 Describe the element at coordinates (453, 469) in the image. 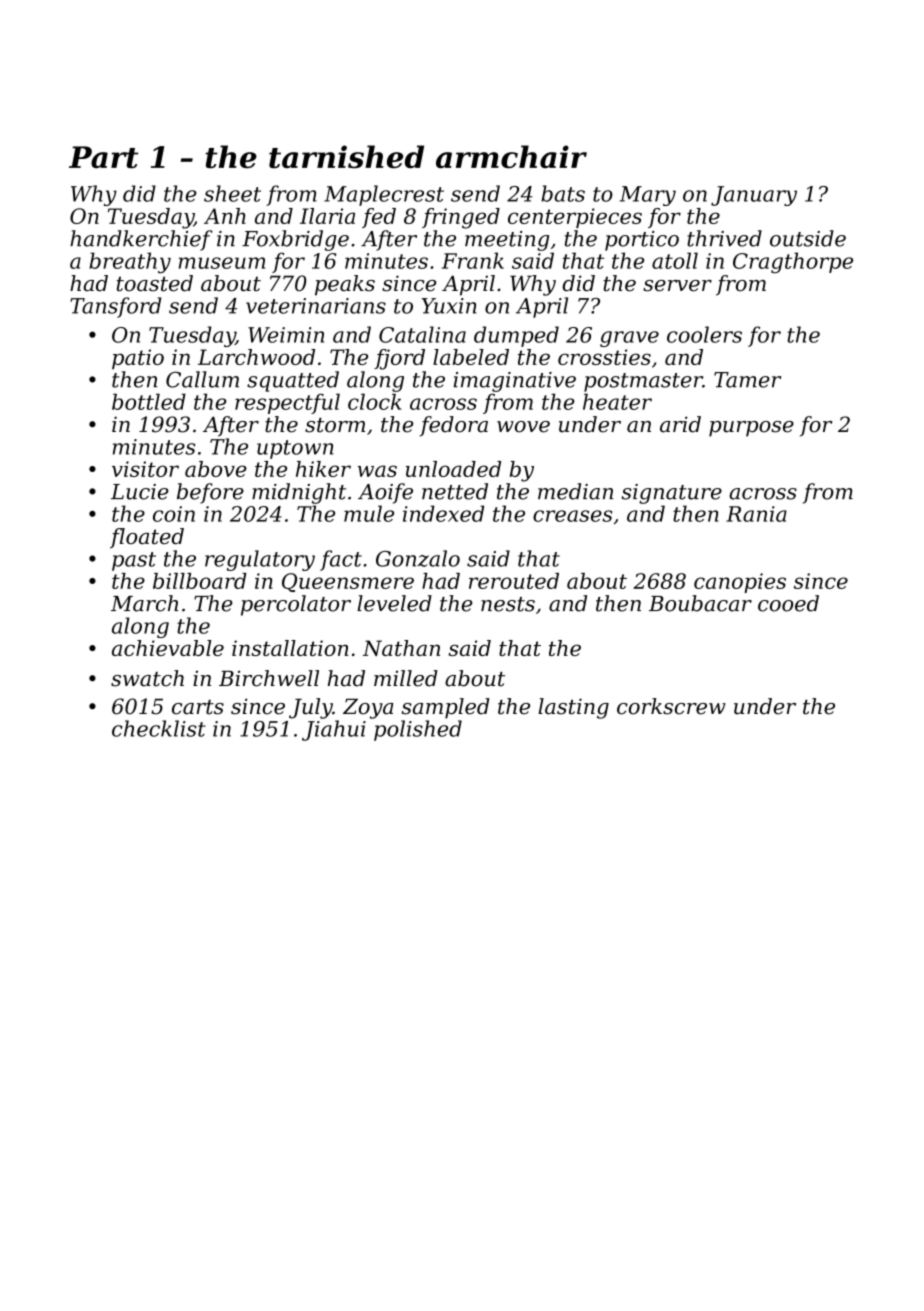

I see `unloaded` at that location.
